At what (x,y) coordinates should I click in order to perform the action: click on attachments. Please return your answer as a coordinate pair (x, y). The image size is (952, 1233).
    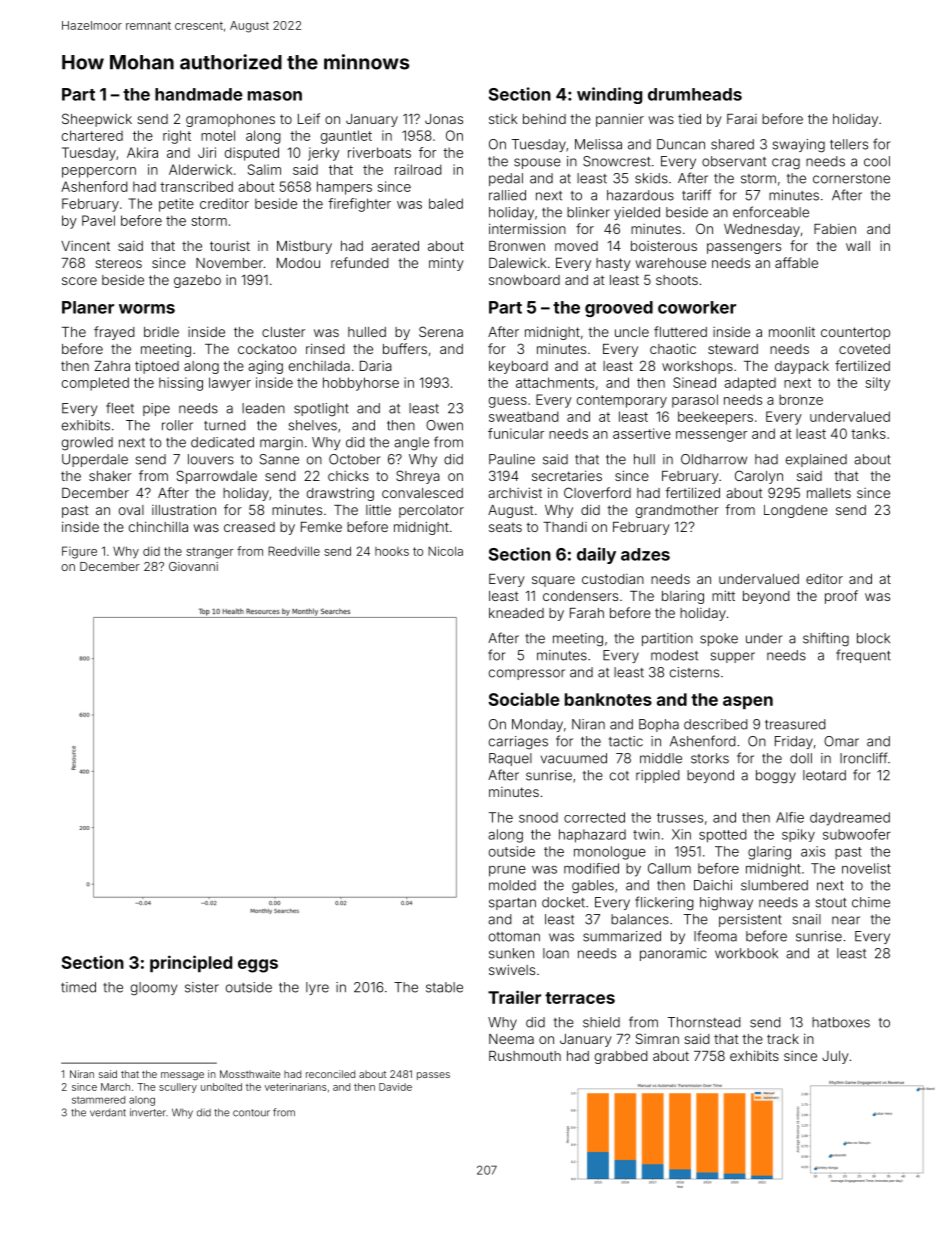
    Looking at the image, I should click on (555, 382).
